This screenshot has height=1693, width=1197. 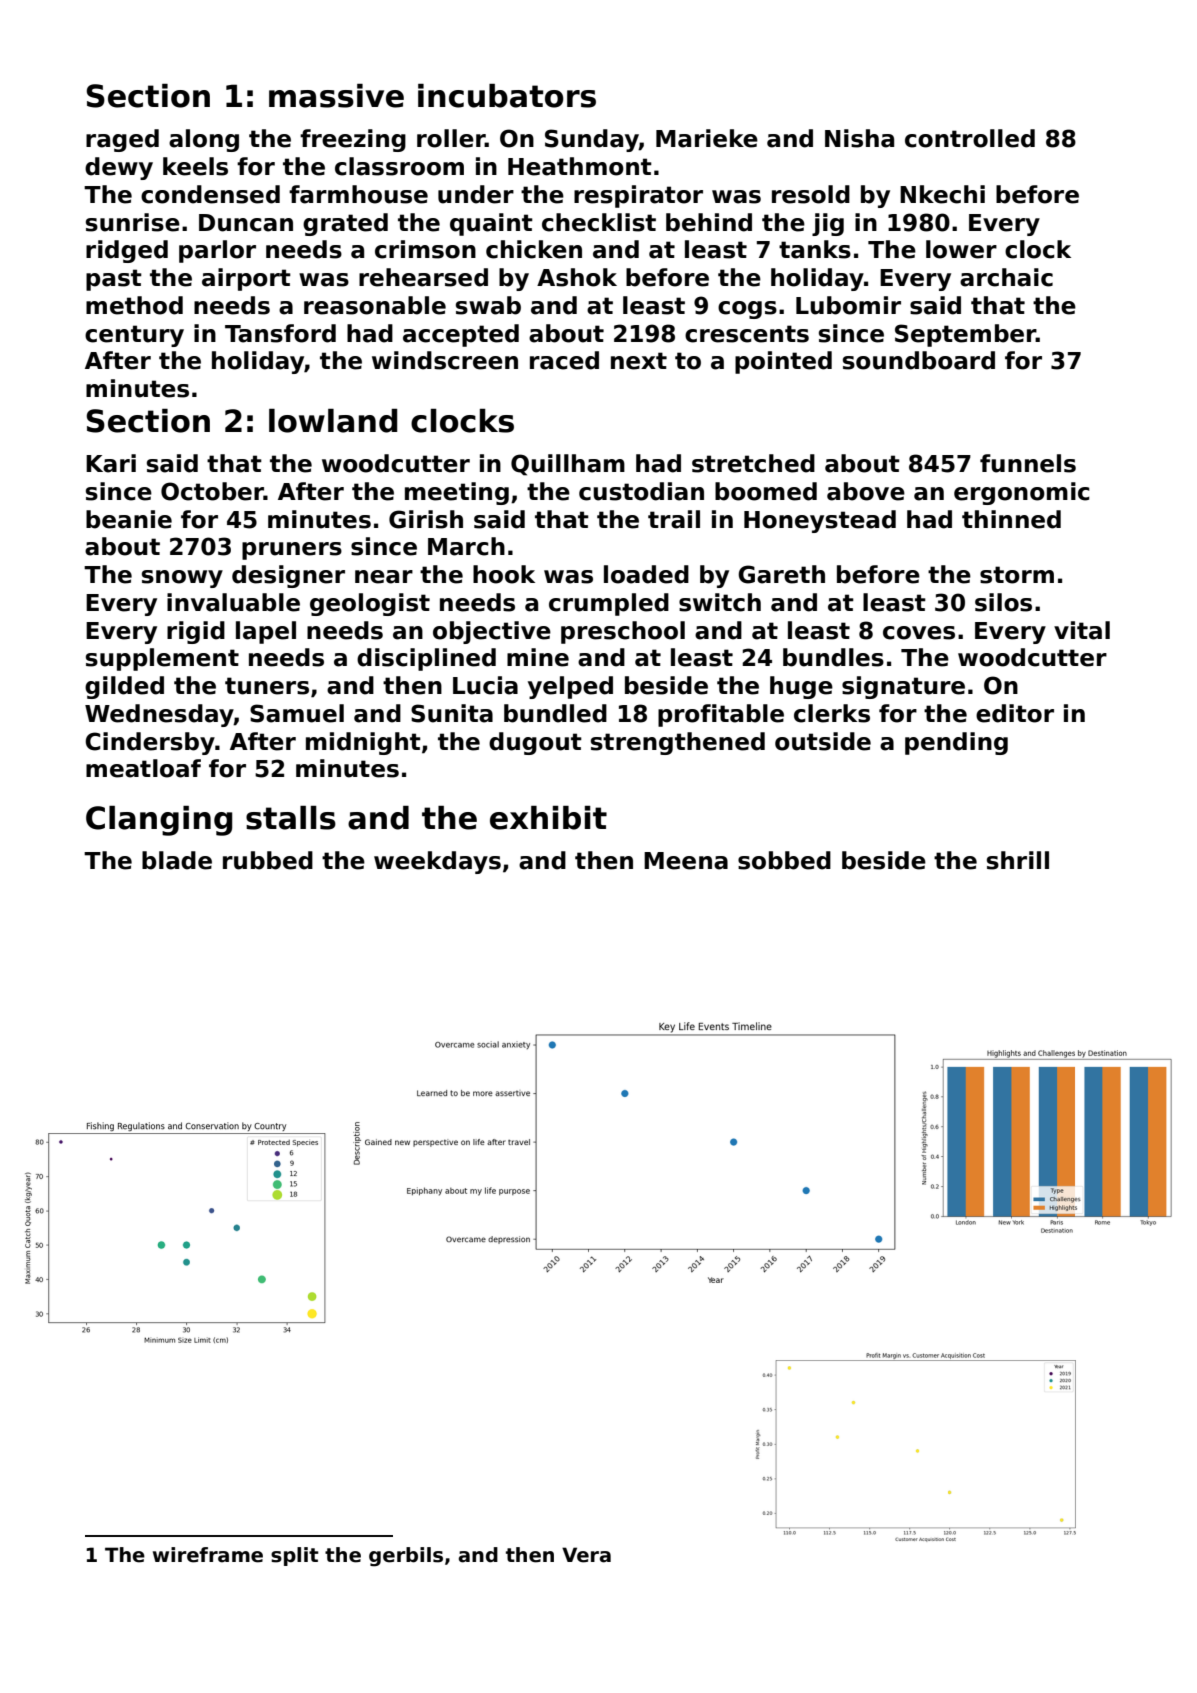 I want to click on outside, so click(x=823, y=741).
